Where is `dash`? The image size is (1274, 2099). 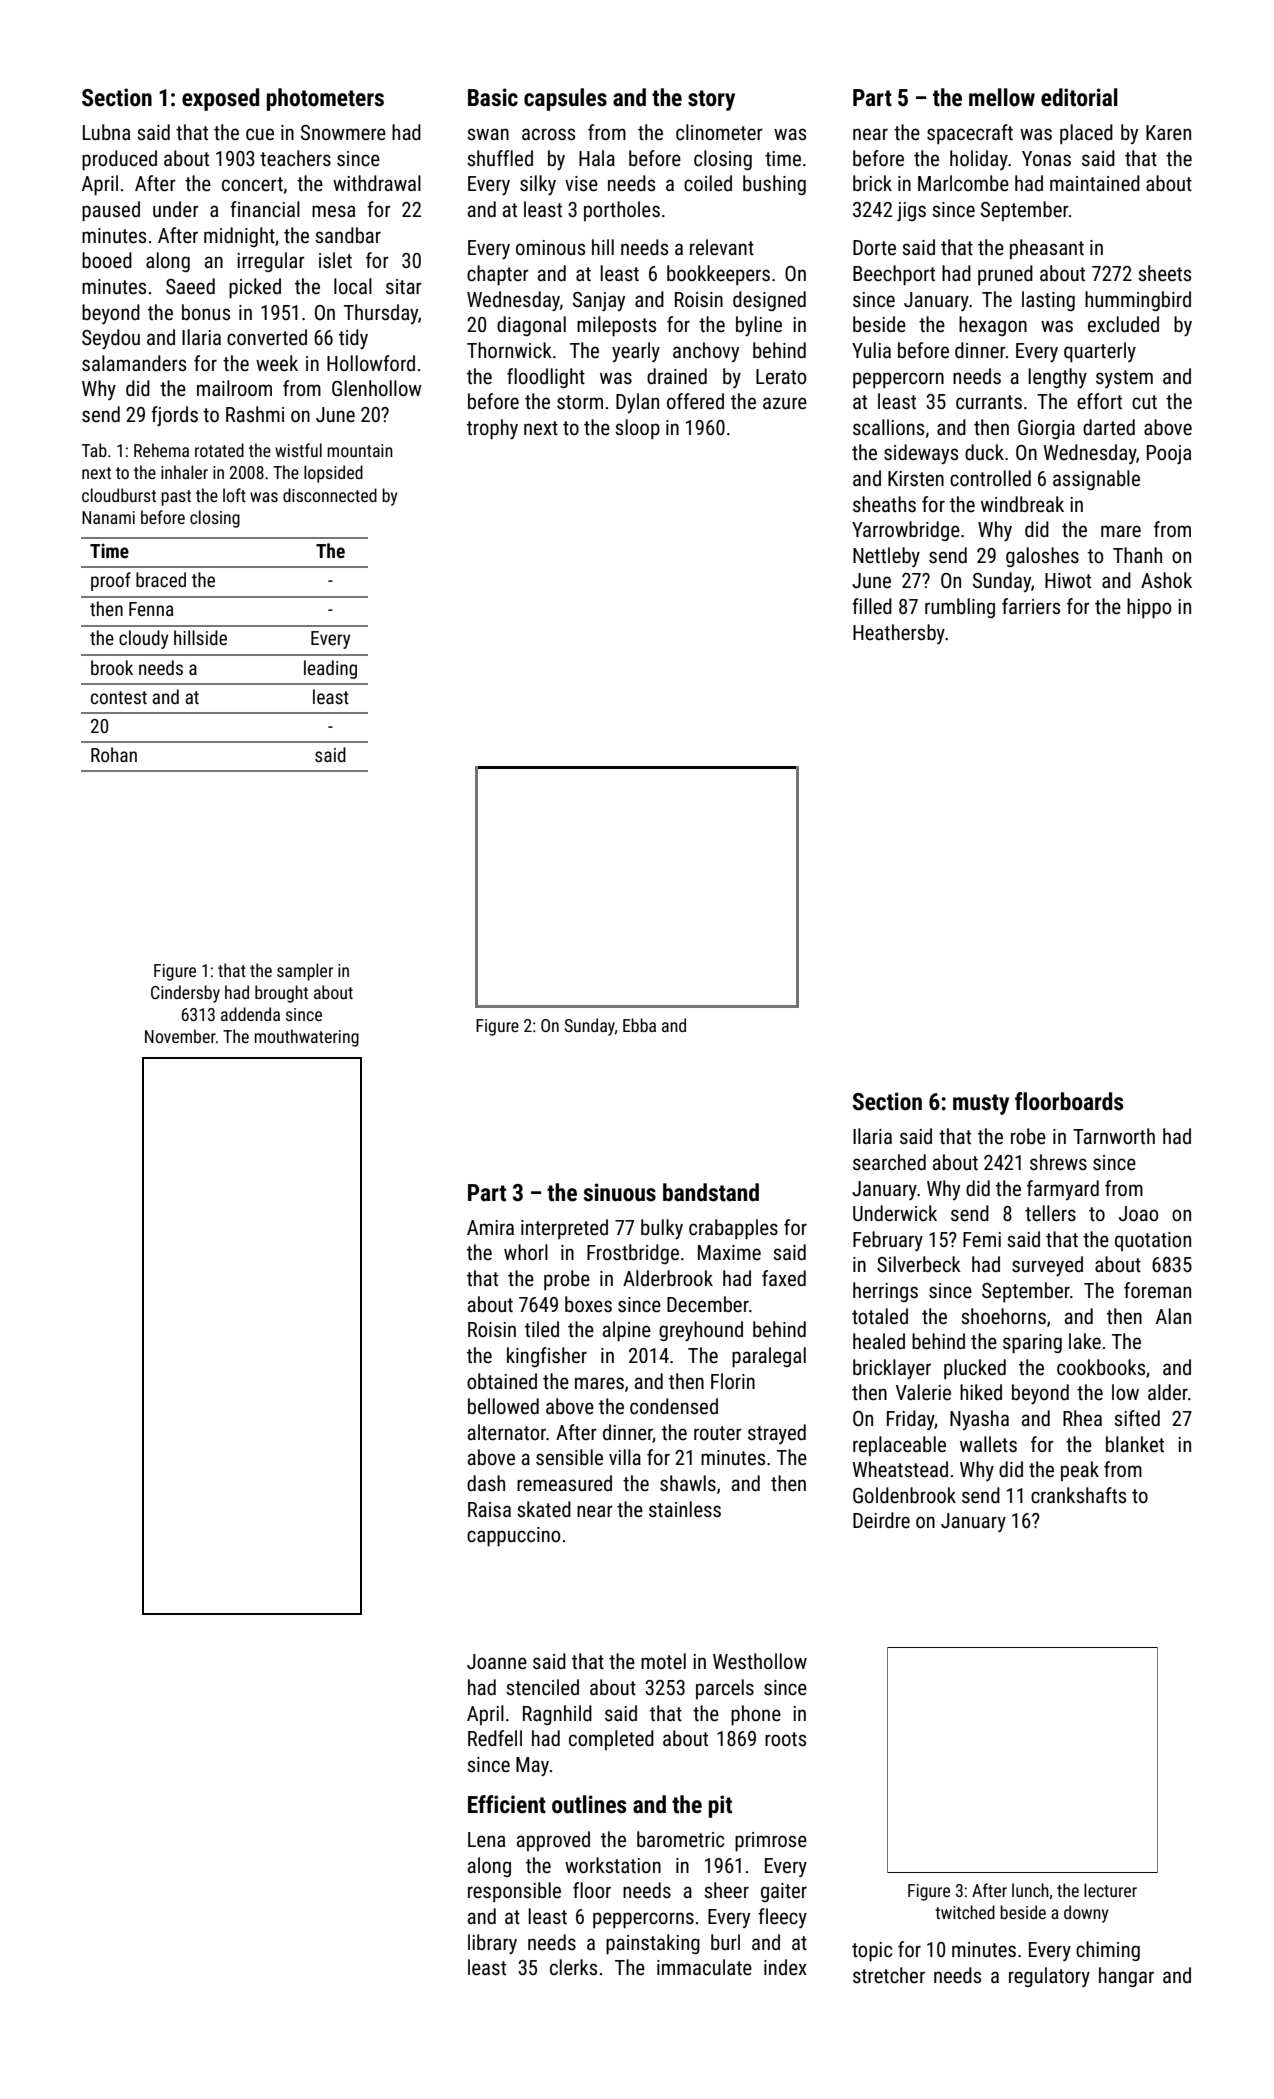
dash is located at coordinates (486, 1483).
